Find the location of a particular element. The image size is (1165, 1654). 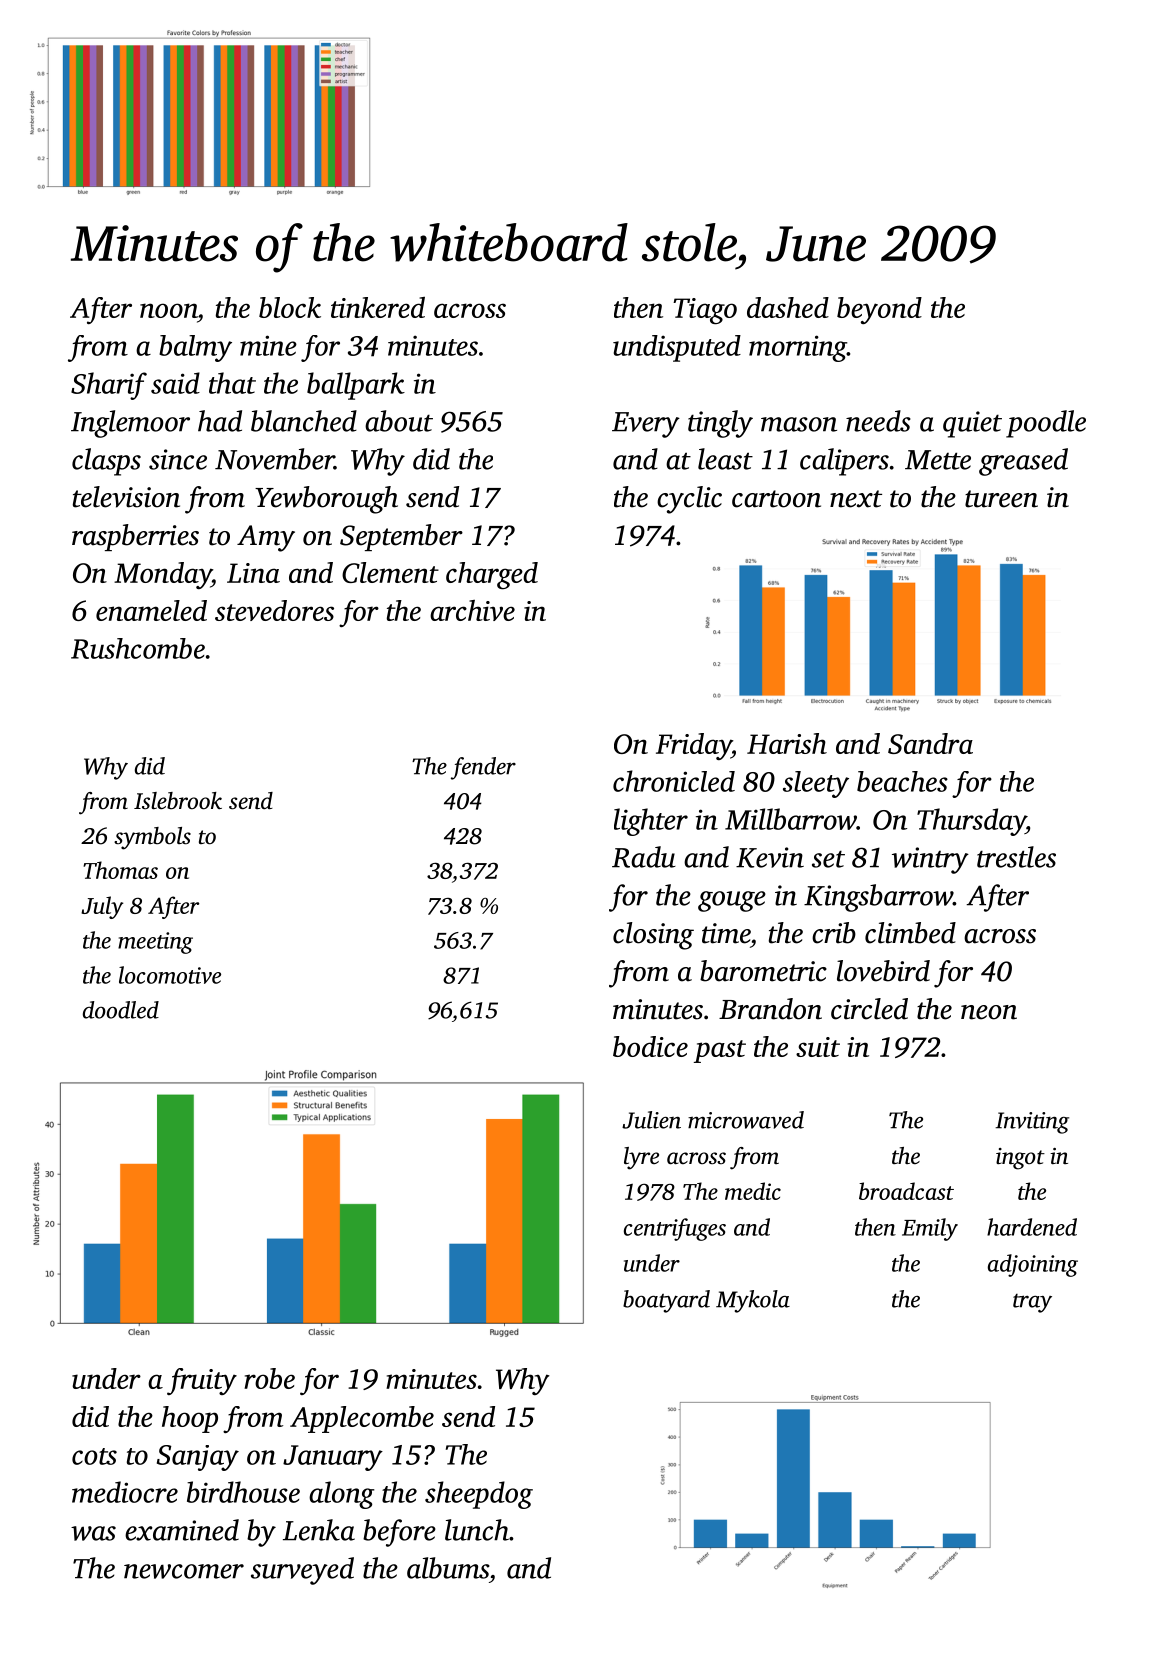

block is located at coordinates (290, 307).
